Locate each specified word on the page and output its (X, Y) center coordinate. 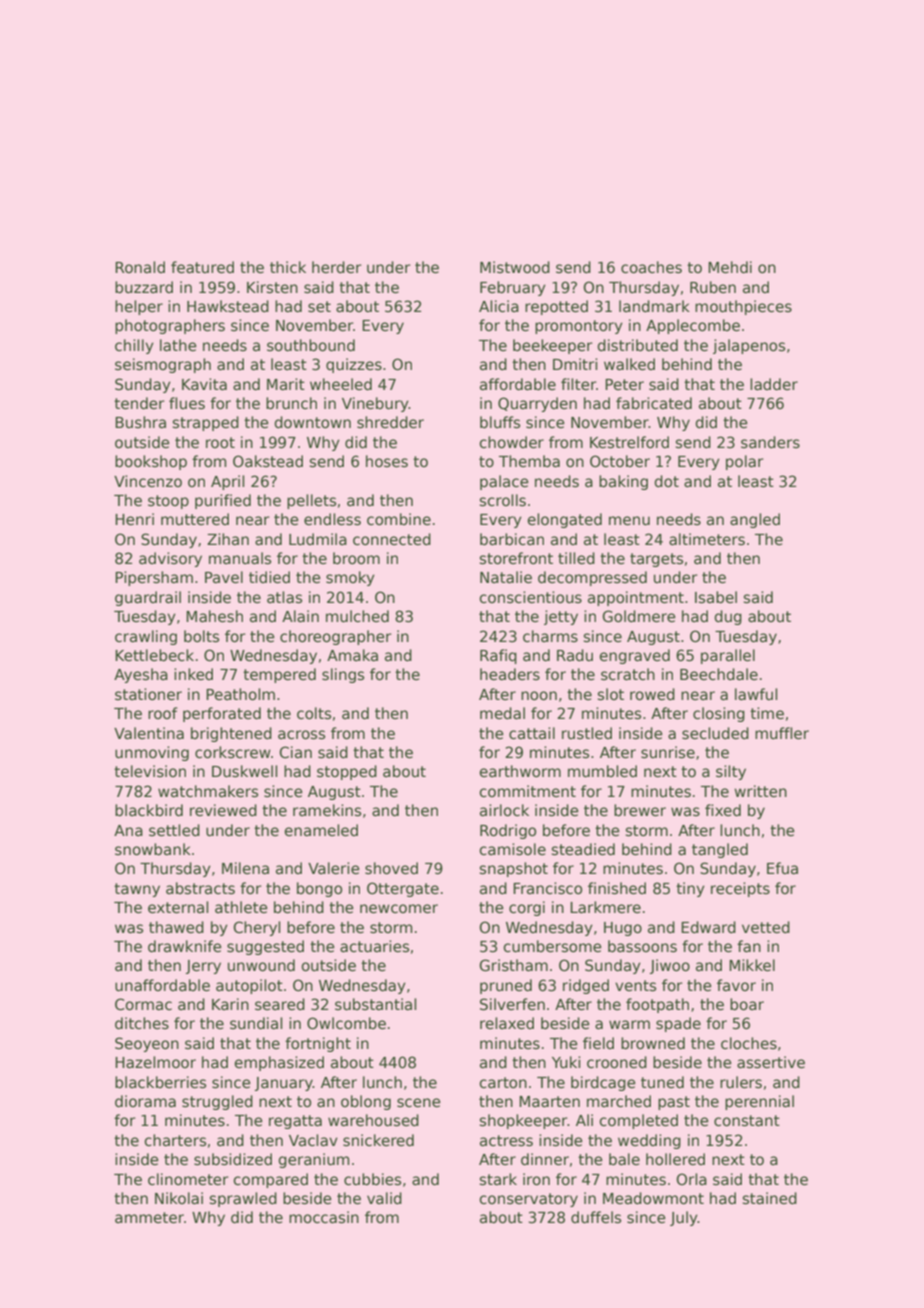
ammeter (149, 1217)
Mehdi (730, 267)
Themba (529, 461)
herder (337, 267)
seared (280, 1004)
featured (202, 267)
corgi (527, 908)
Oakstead (268, 461)
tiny (690, 889)
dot (666, 481)
